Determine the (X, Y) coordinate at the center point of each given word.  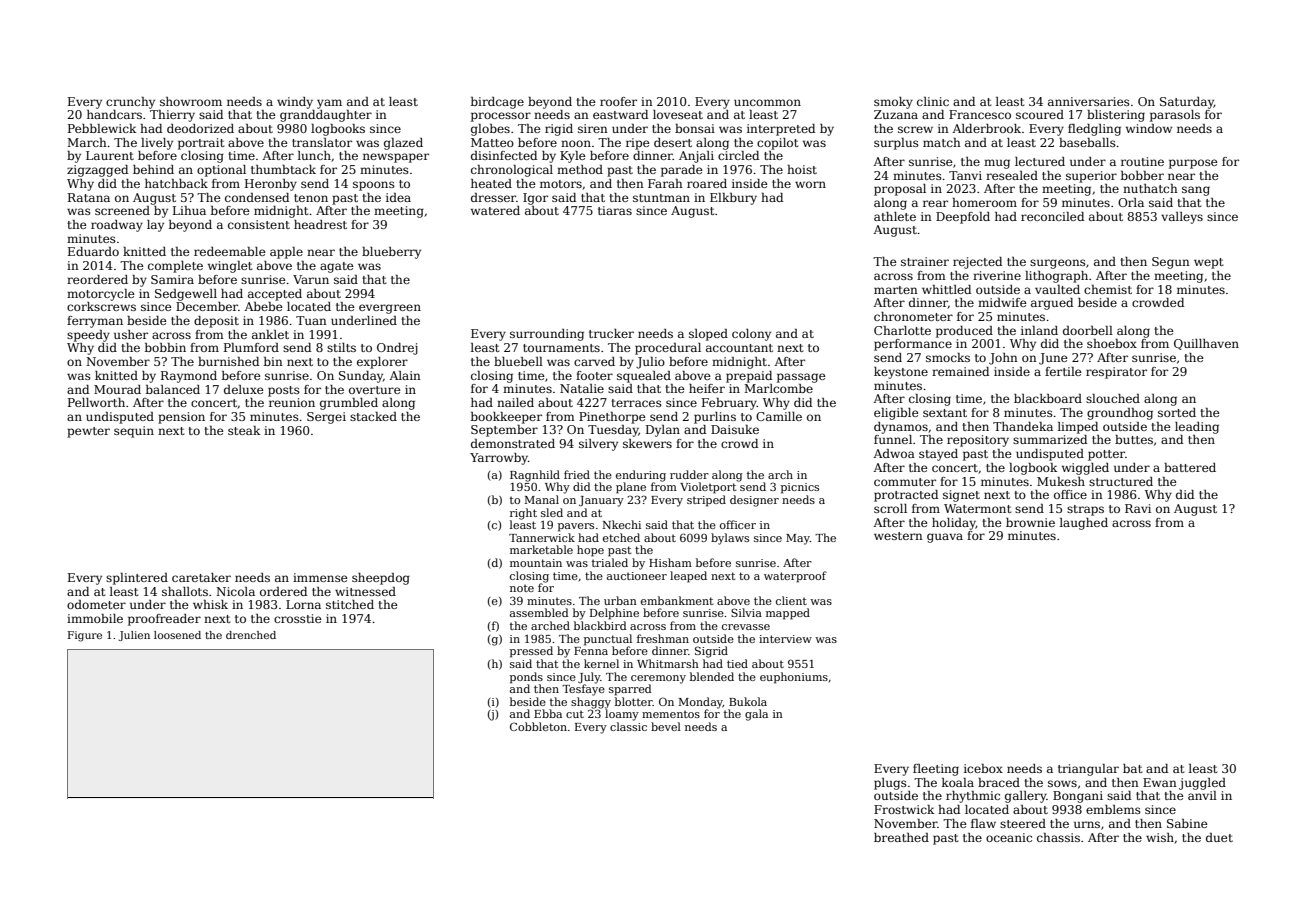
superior (1091, 177)
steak (244, 430)
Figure (85, 636)
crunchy (130, 103)
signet (961, 496)
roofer (618, 101)
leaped (688, 577)
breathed (901, 837)
